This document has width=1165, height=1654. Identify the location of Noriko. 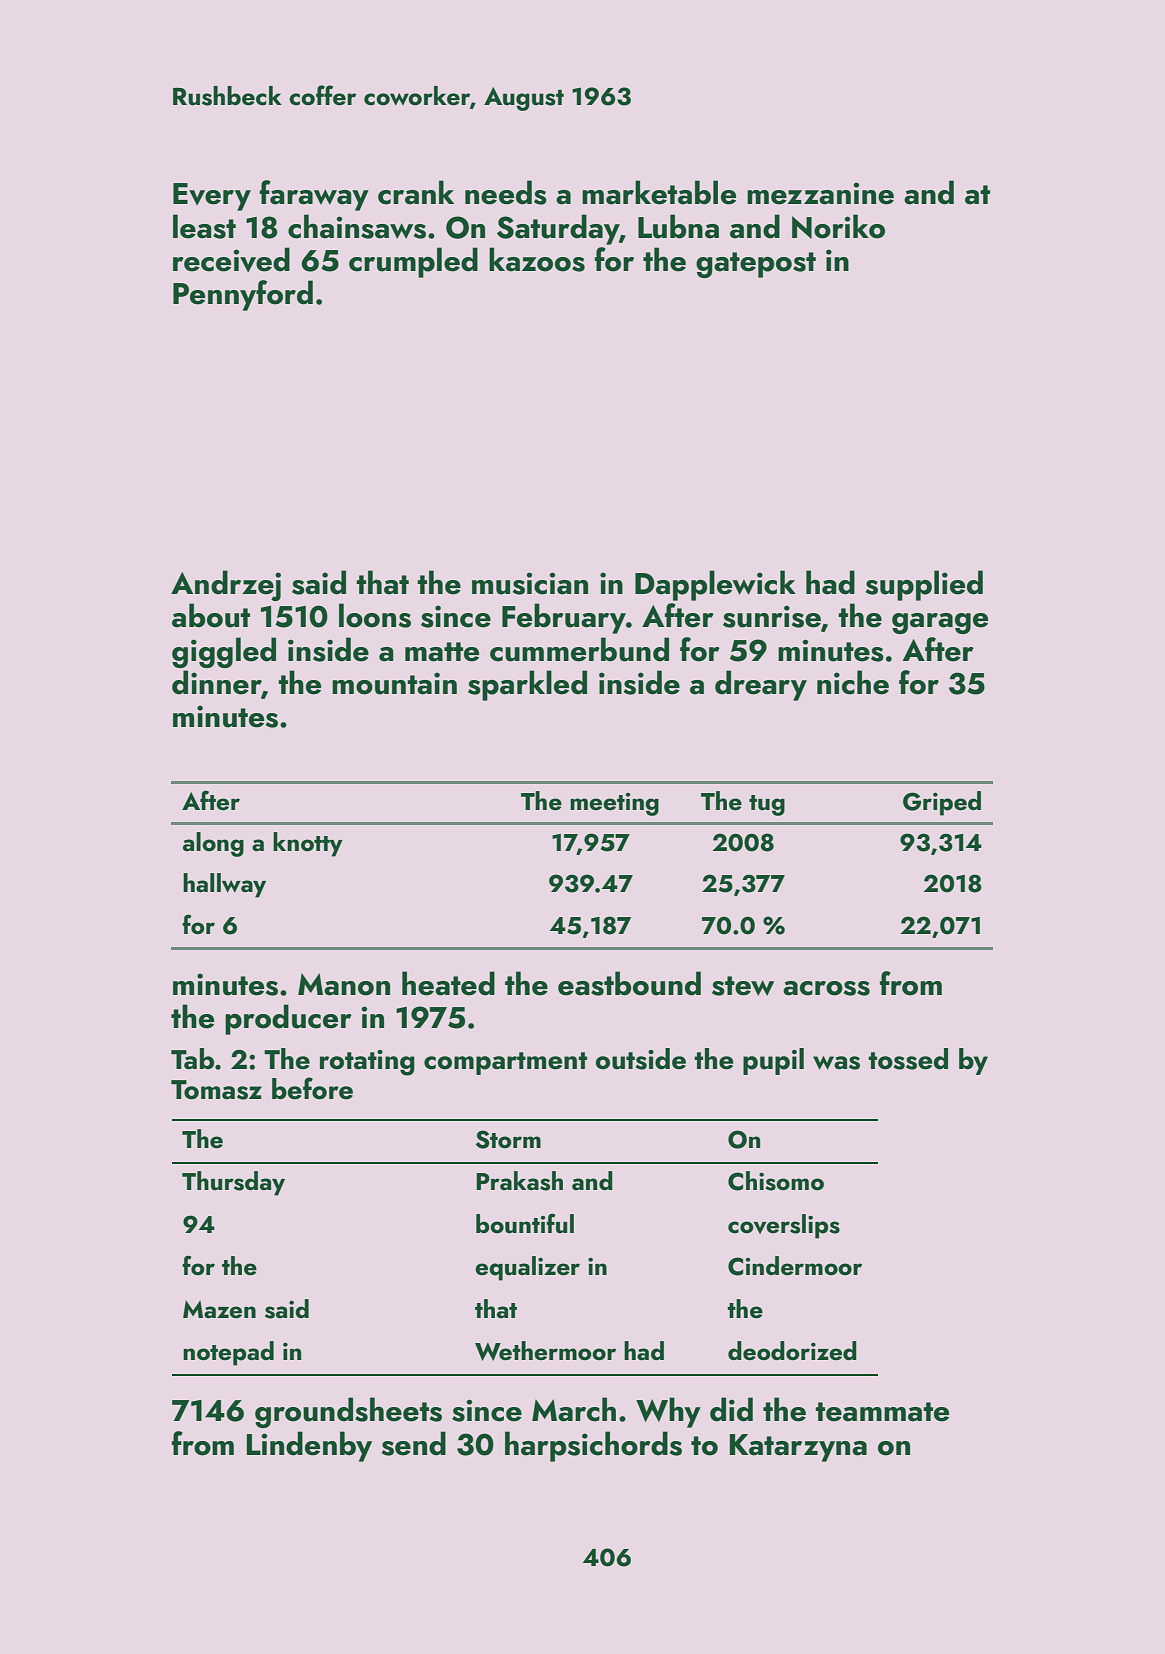
(838, 226).
